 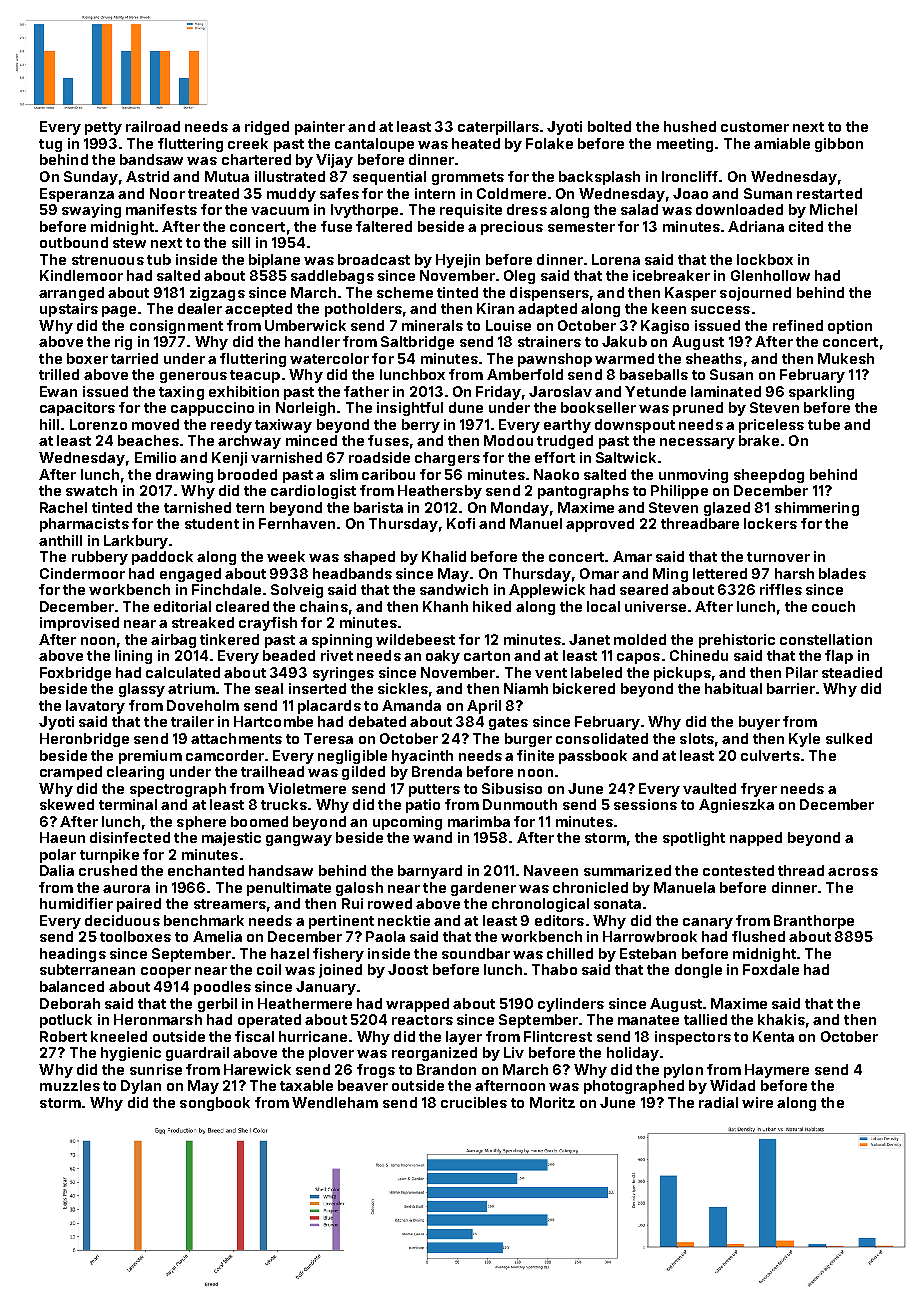 I want to click on customer, so click(x=755, y=127).
